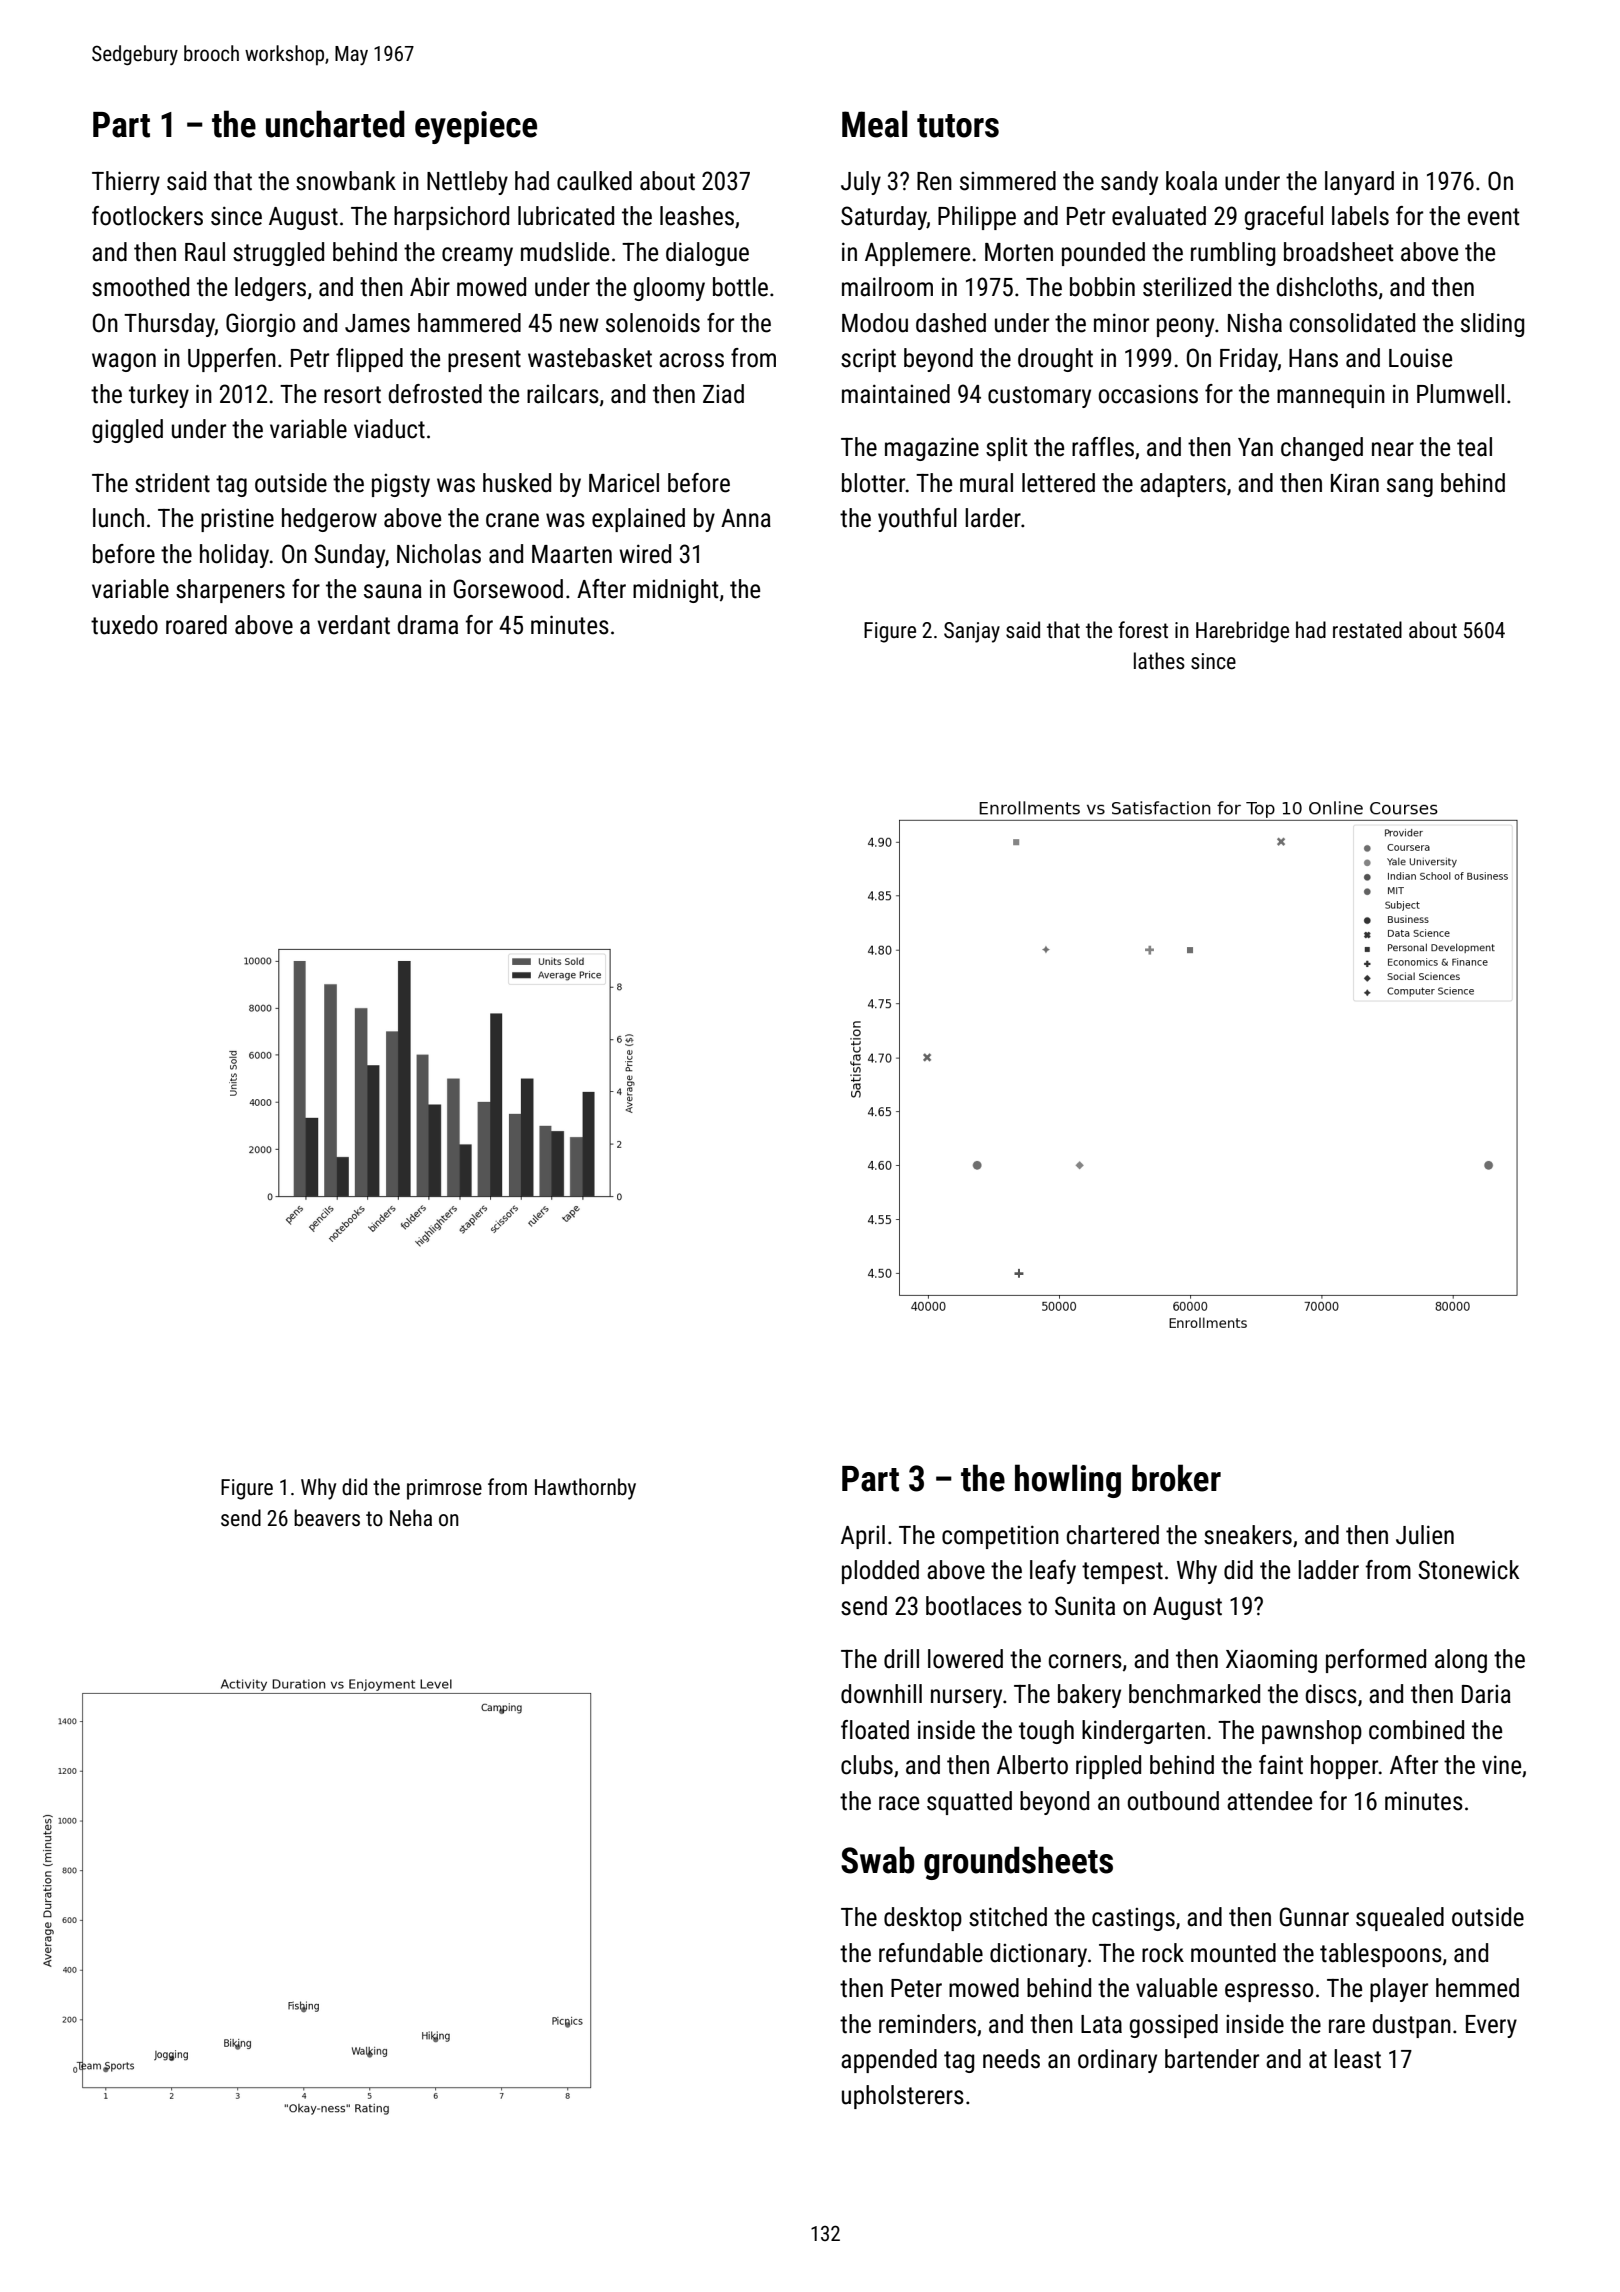 Image resolution: width=1620 pixels, height=2292 pixels. What do you see at coordinates (675, 591) in the page?
I see `midnight` at bounding box center [675, 591].
